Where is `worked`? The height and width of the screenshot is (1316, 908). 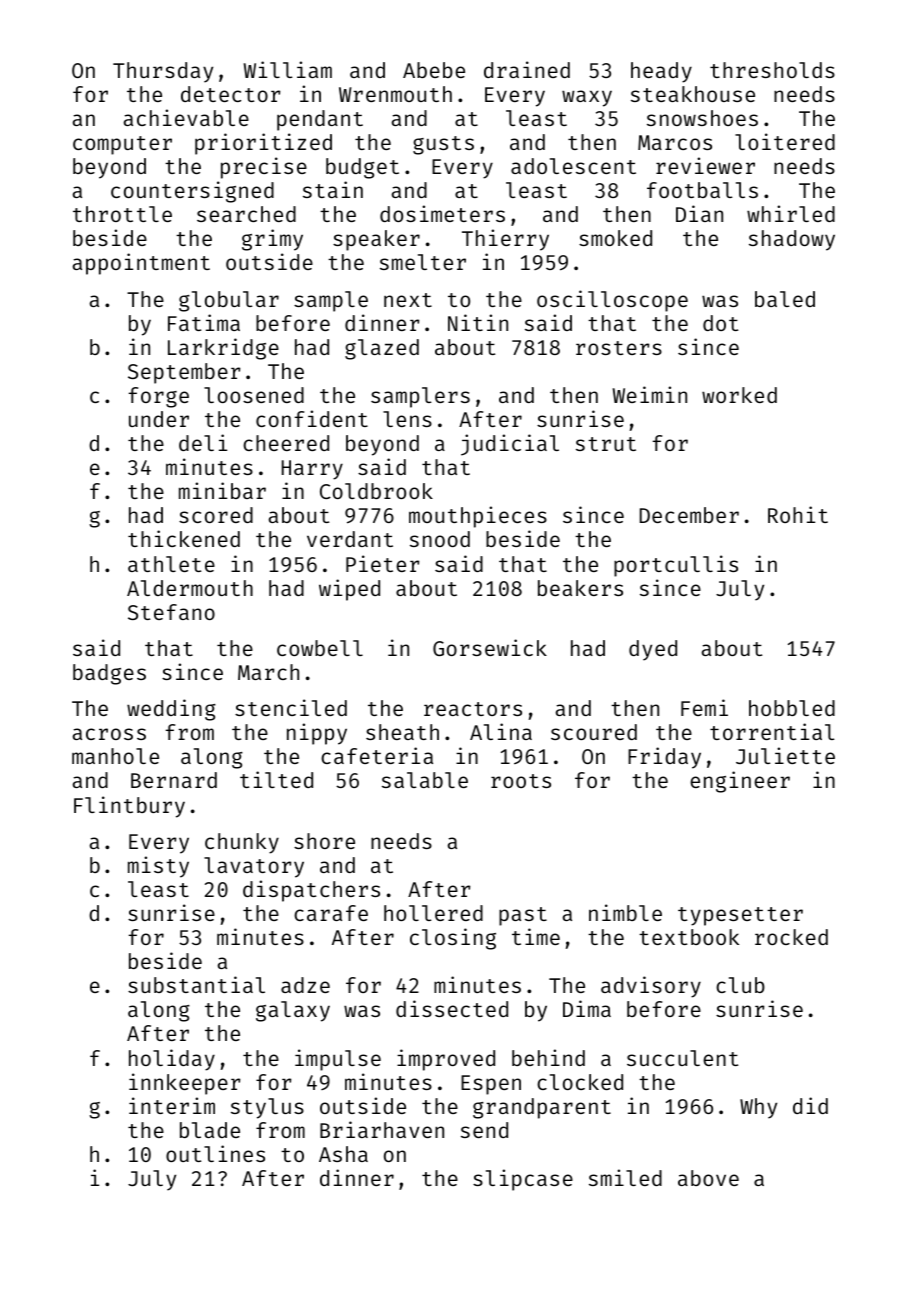
worked is located at coordinates (739, 395).
